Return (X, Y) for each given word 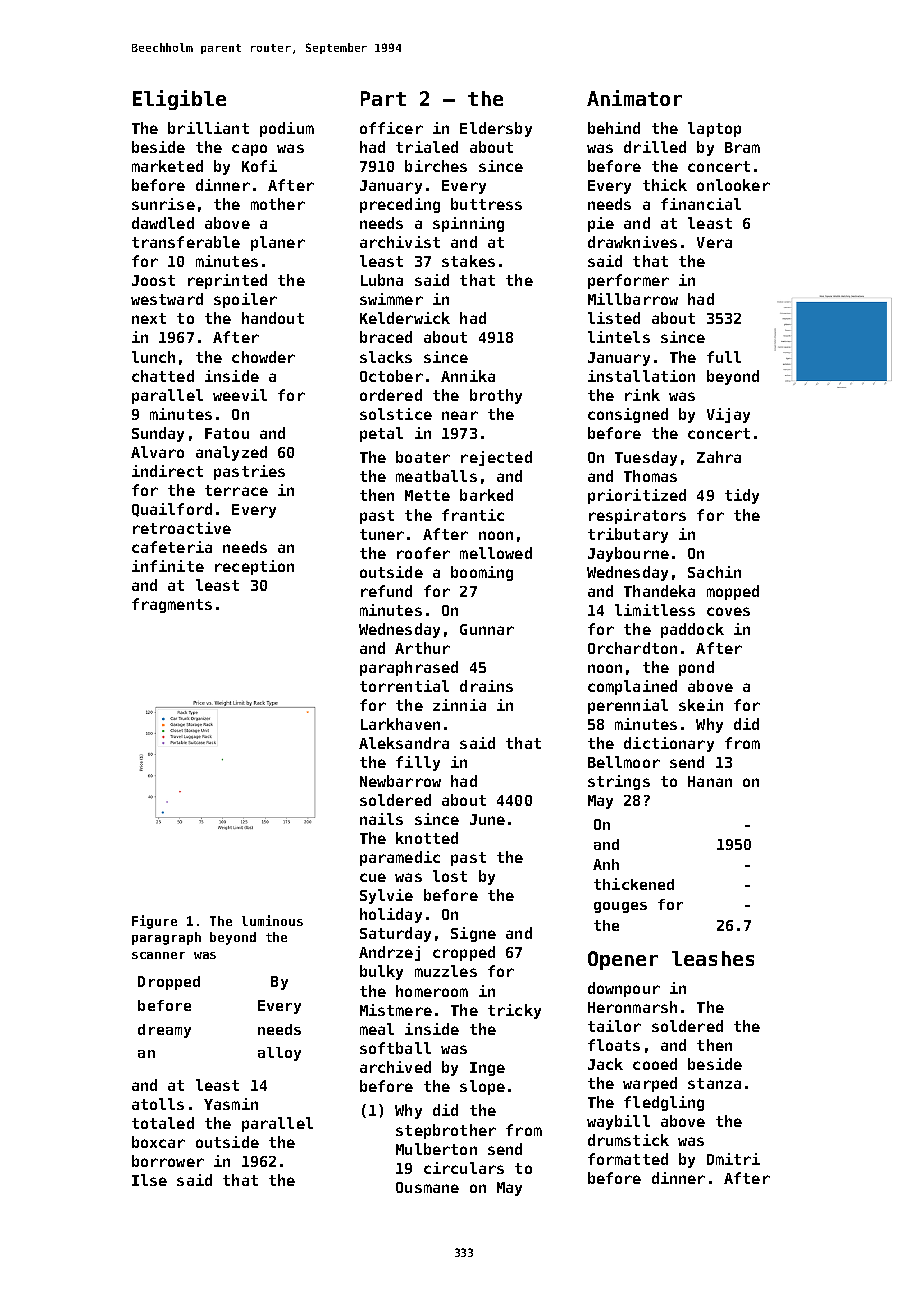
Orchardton (632, 648)
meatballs (436, 476)
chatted (163, 376)
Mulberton (436, 1149)
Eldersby (496, 129)
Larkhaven (400, 724)
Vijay (728, 415)
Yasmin (231, 1104)
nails (381, 819)
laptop (714, 129)
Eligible (179, 100)
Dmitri (733, 1159)
